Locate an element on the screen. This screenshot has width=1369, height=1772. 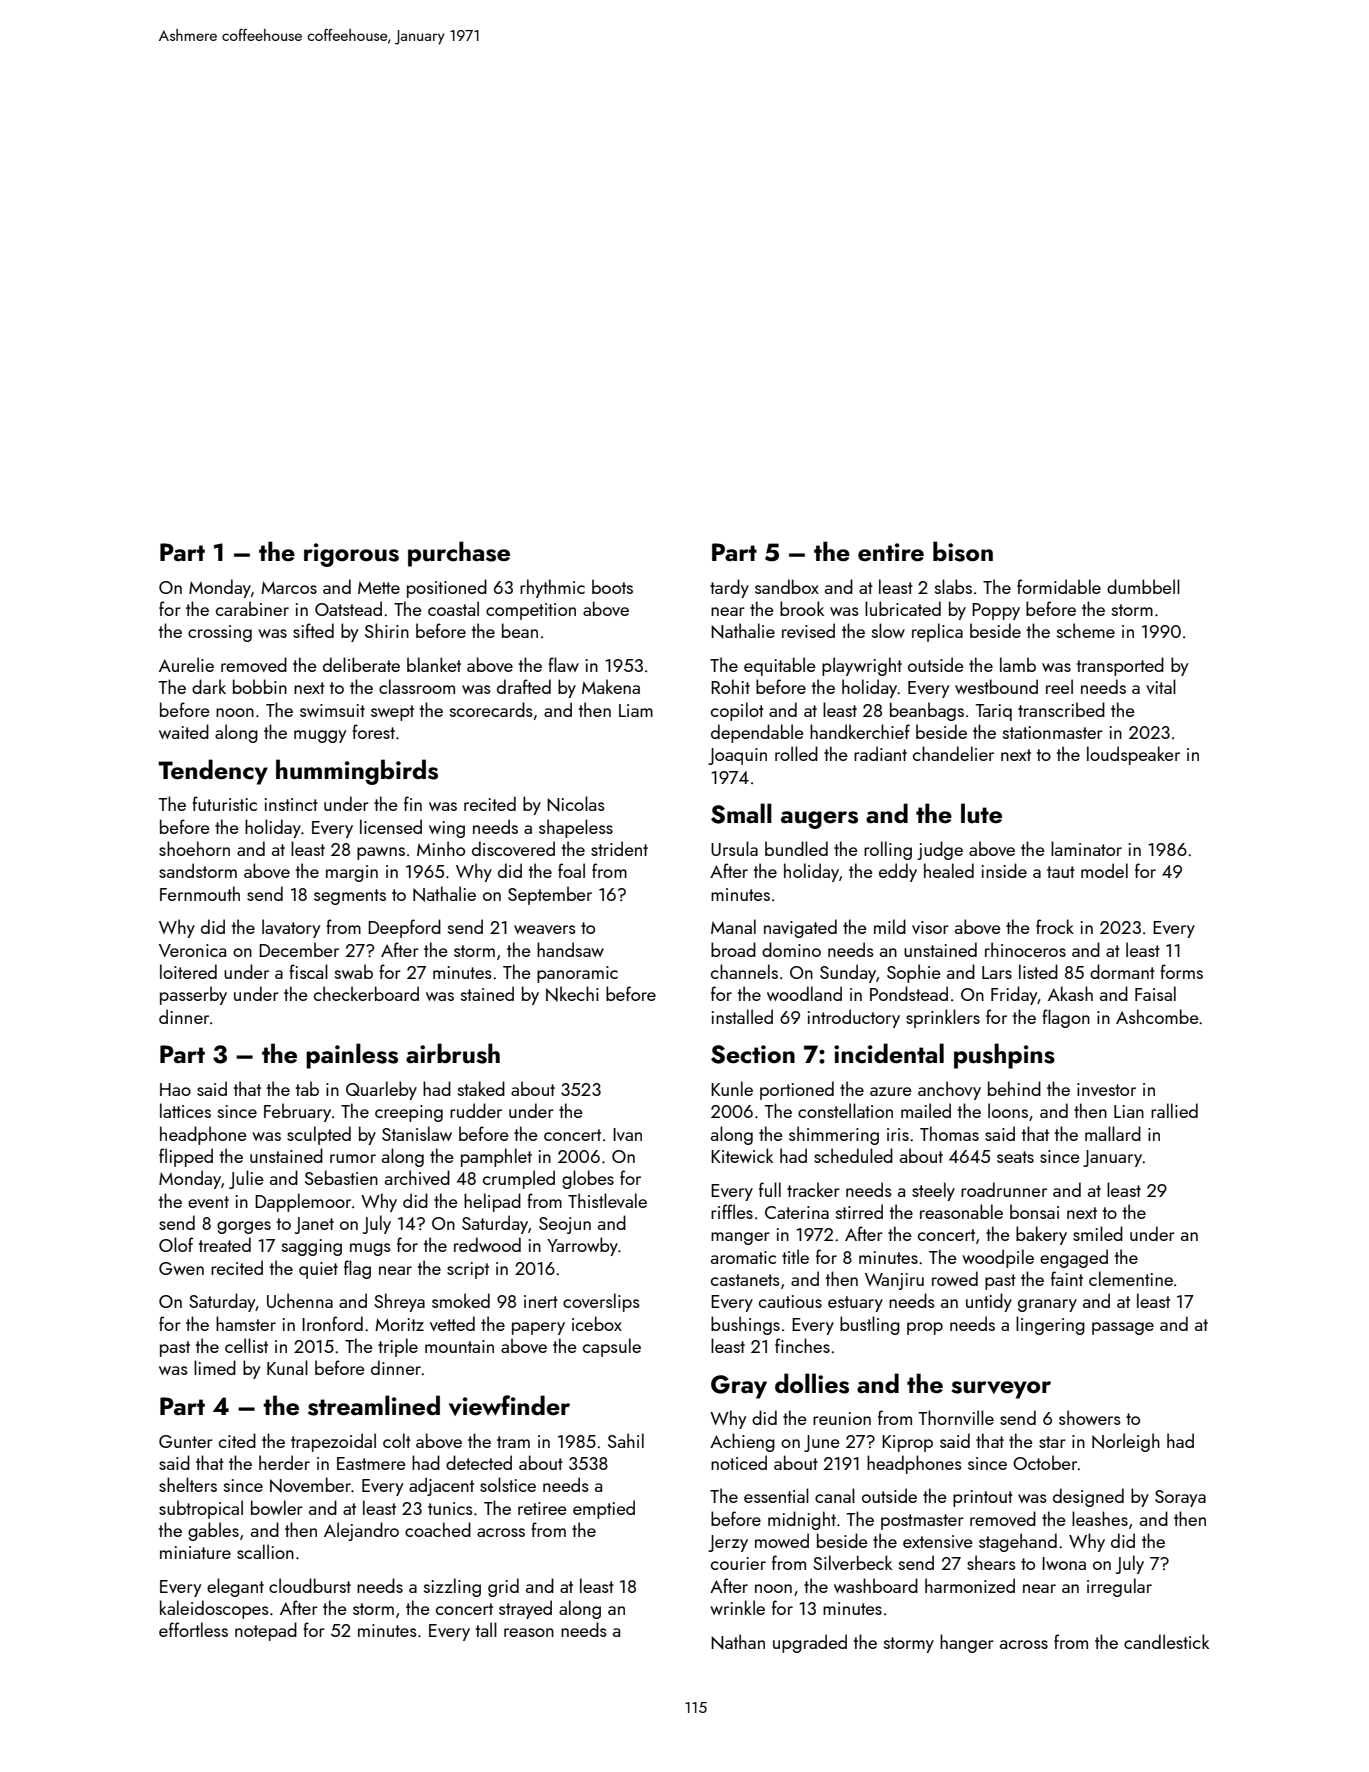
Manal is located at coordinates (733, 926).
